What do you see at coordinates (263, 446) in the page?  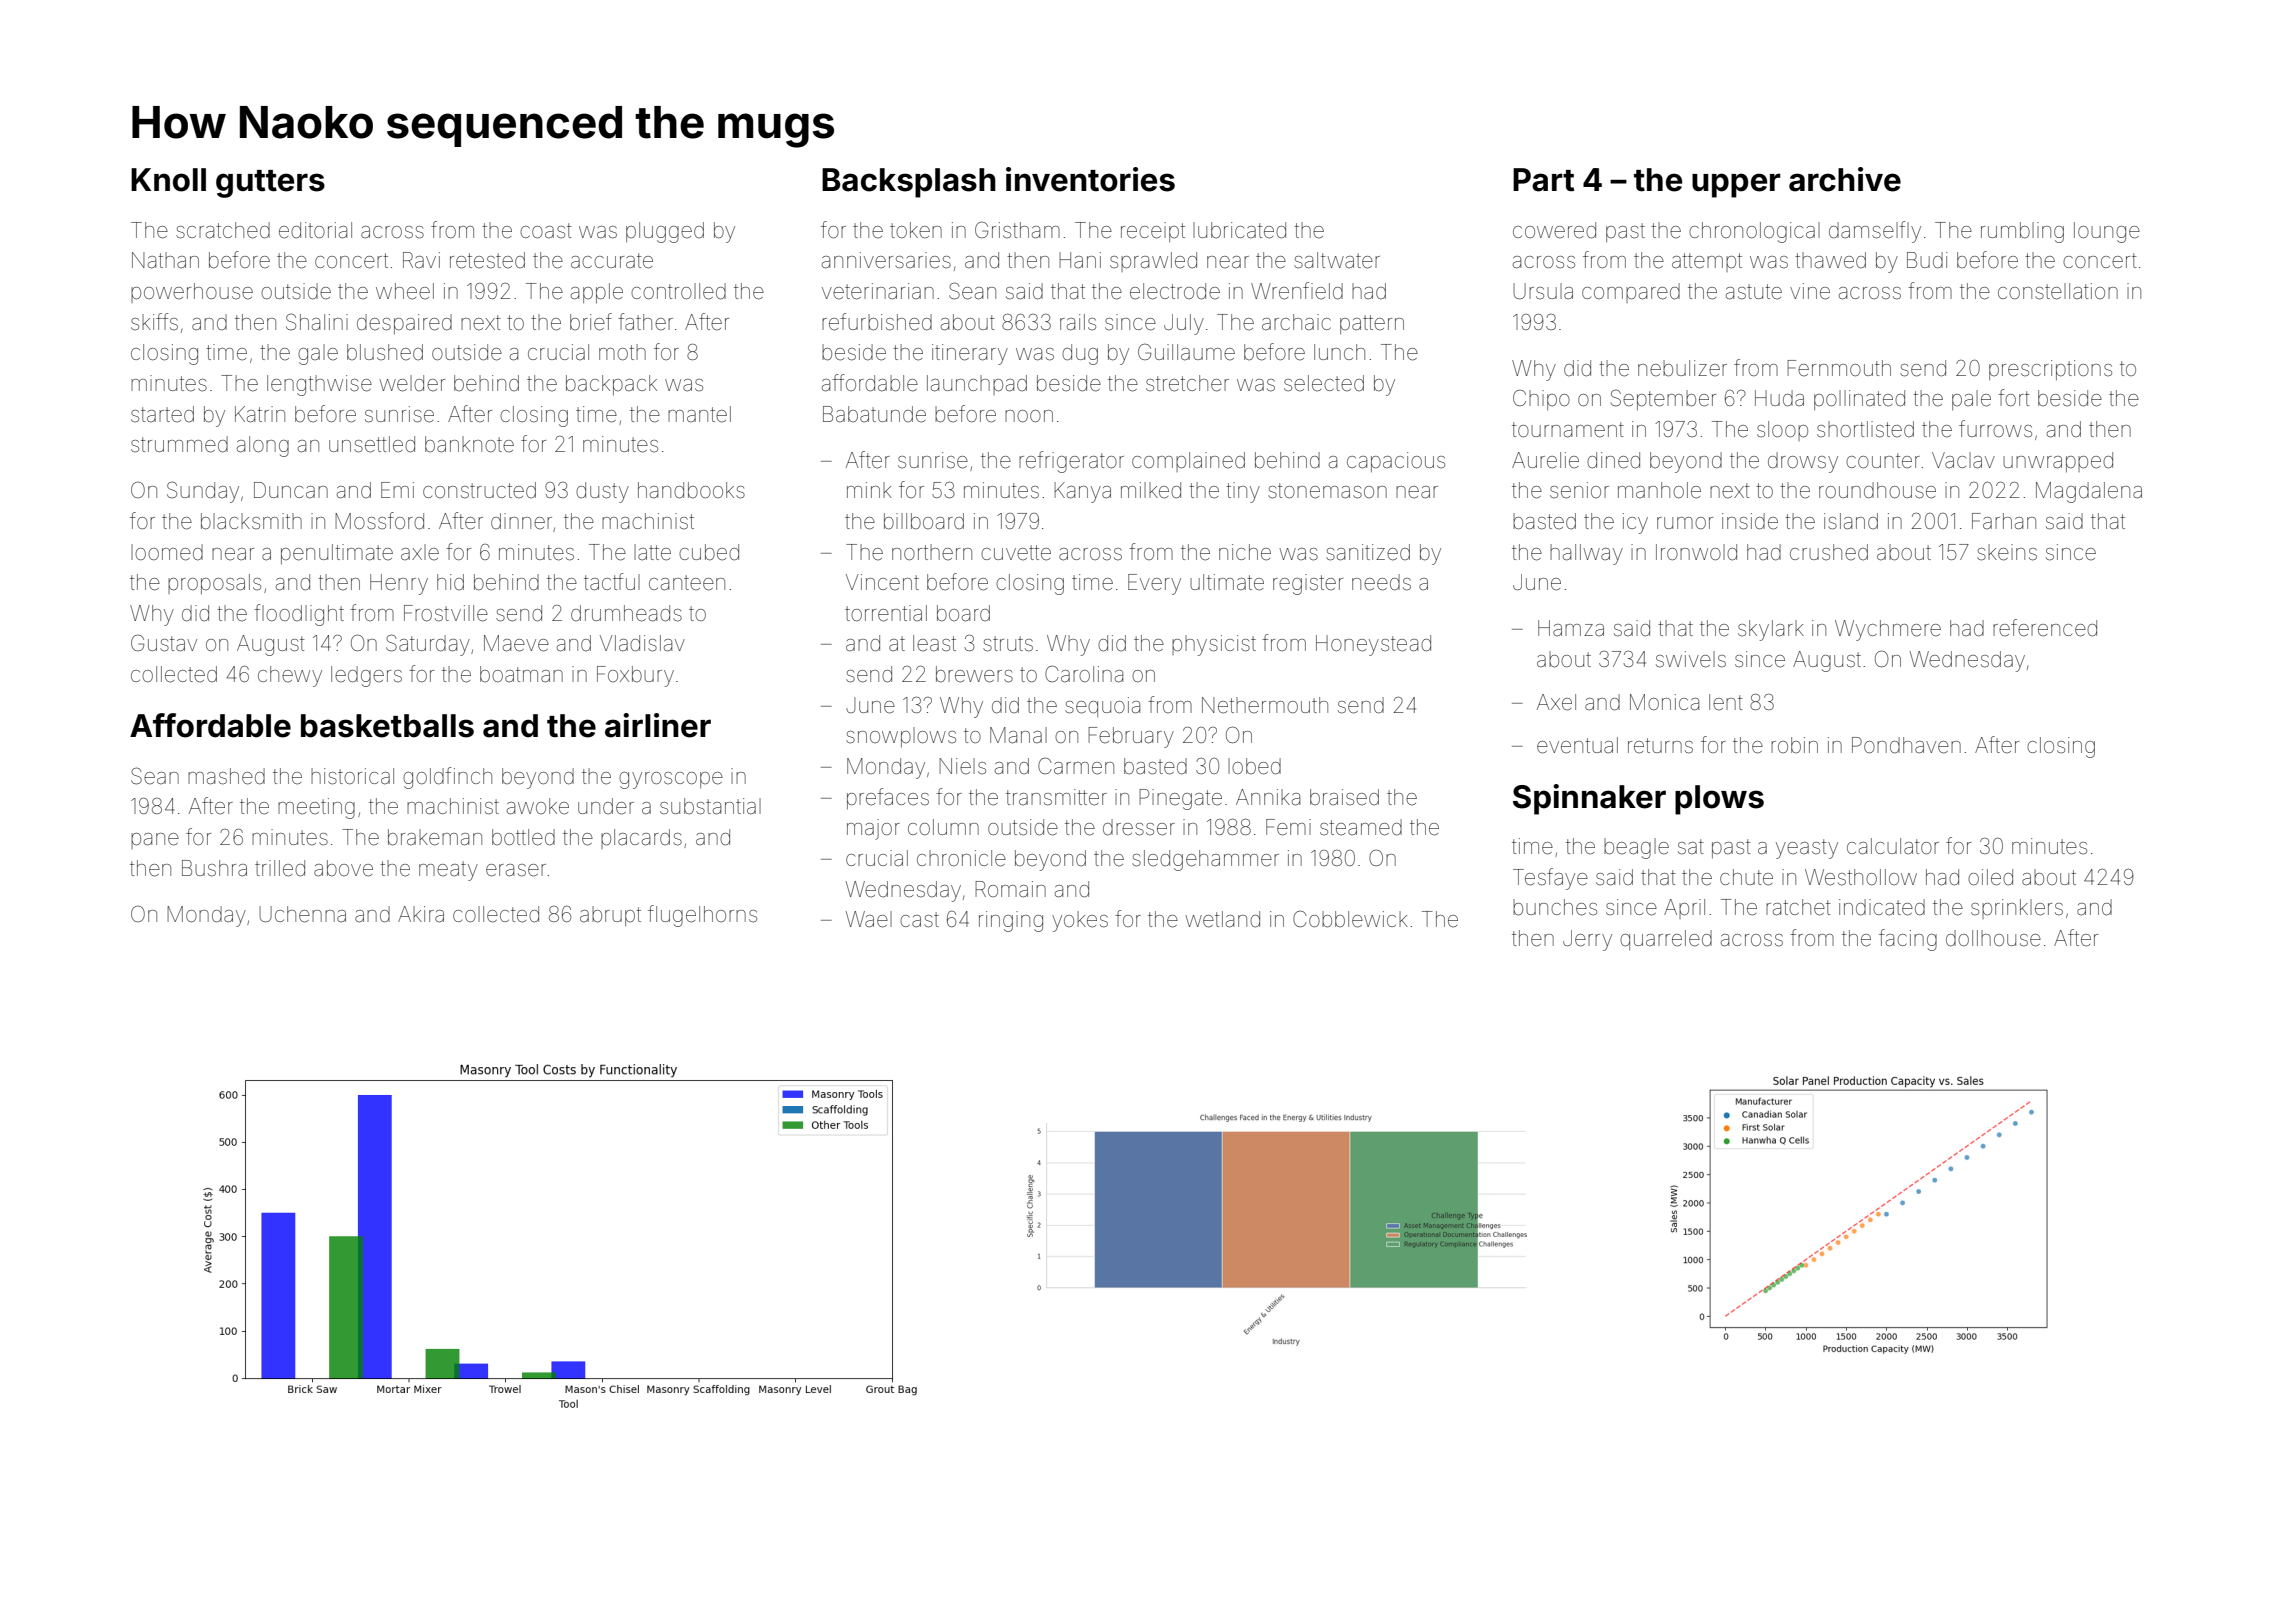 I see `along` at bounding box center [263, 446].
